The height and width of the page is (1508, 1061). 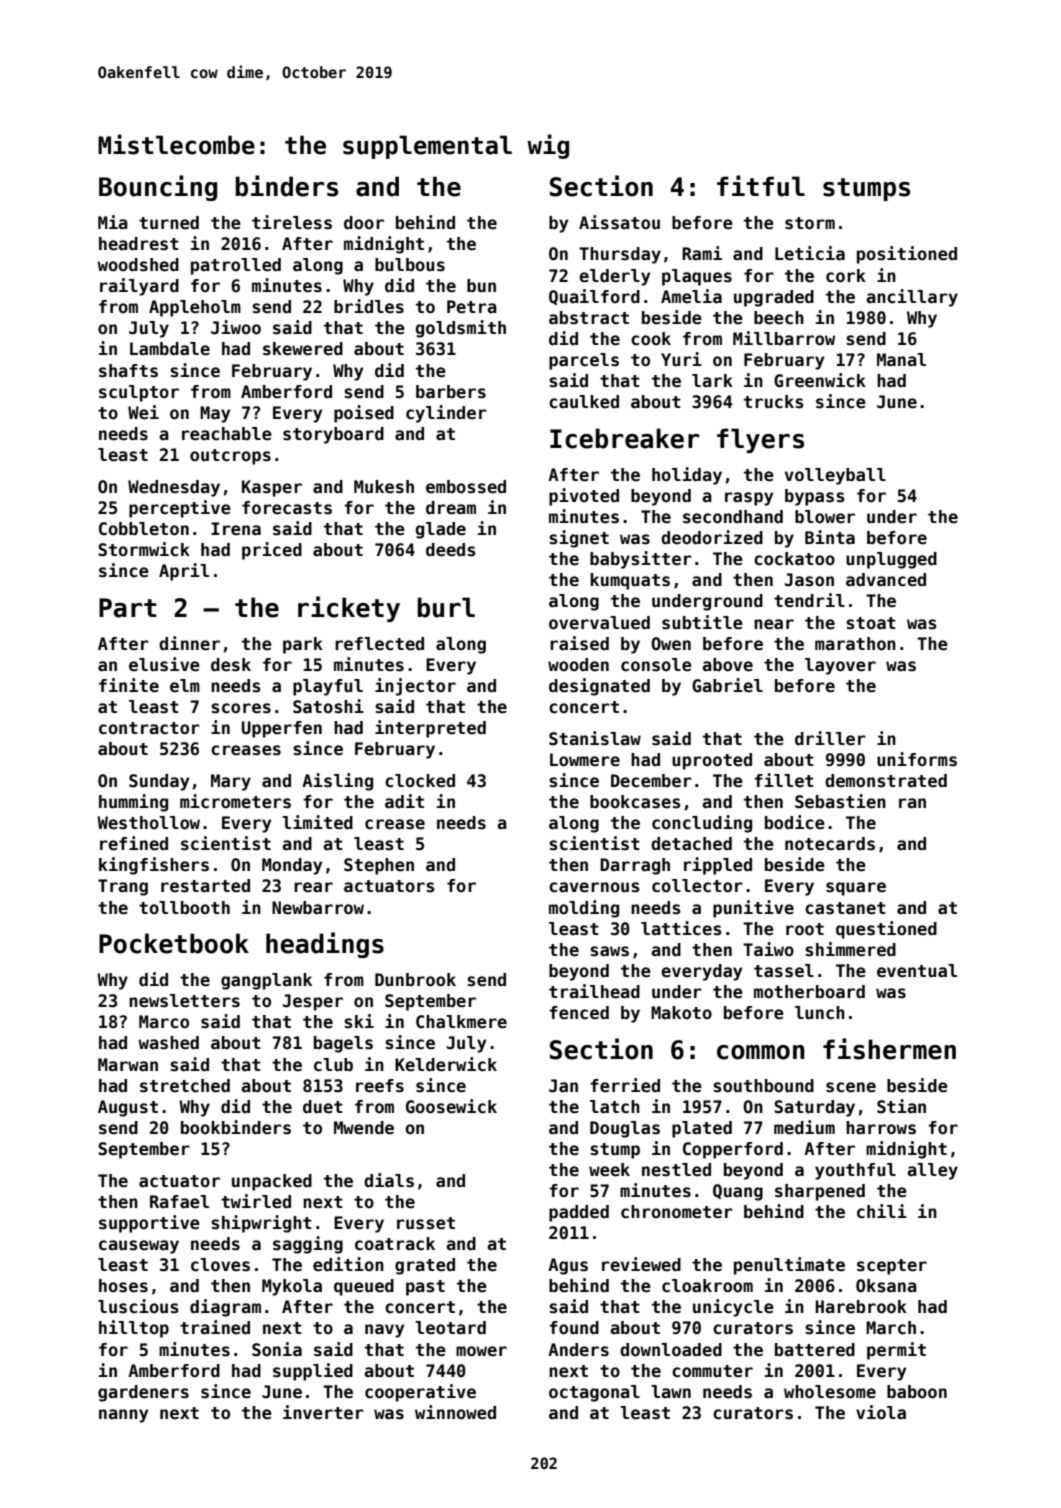 I want to click on plated, so click(x=702, y=1129).
